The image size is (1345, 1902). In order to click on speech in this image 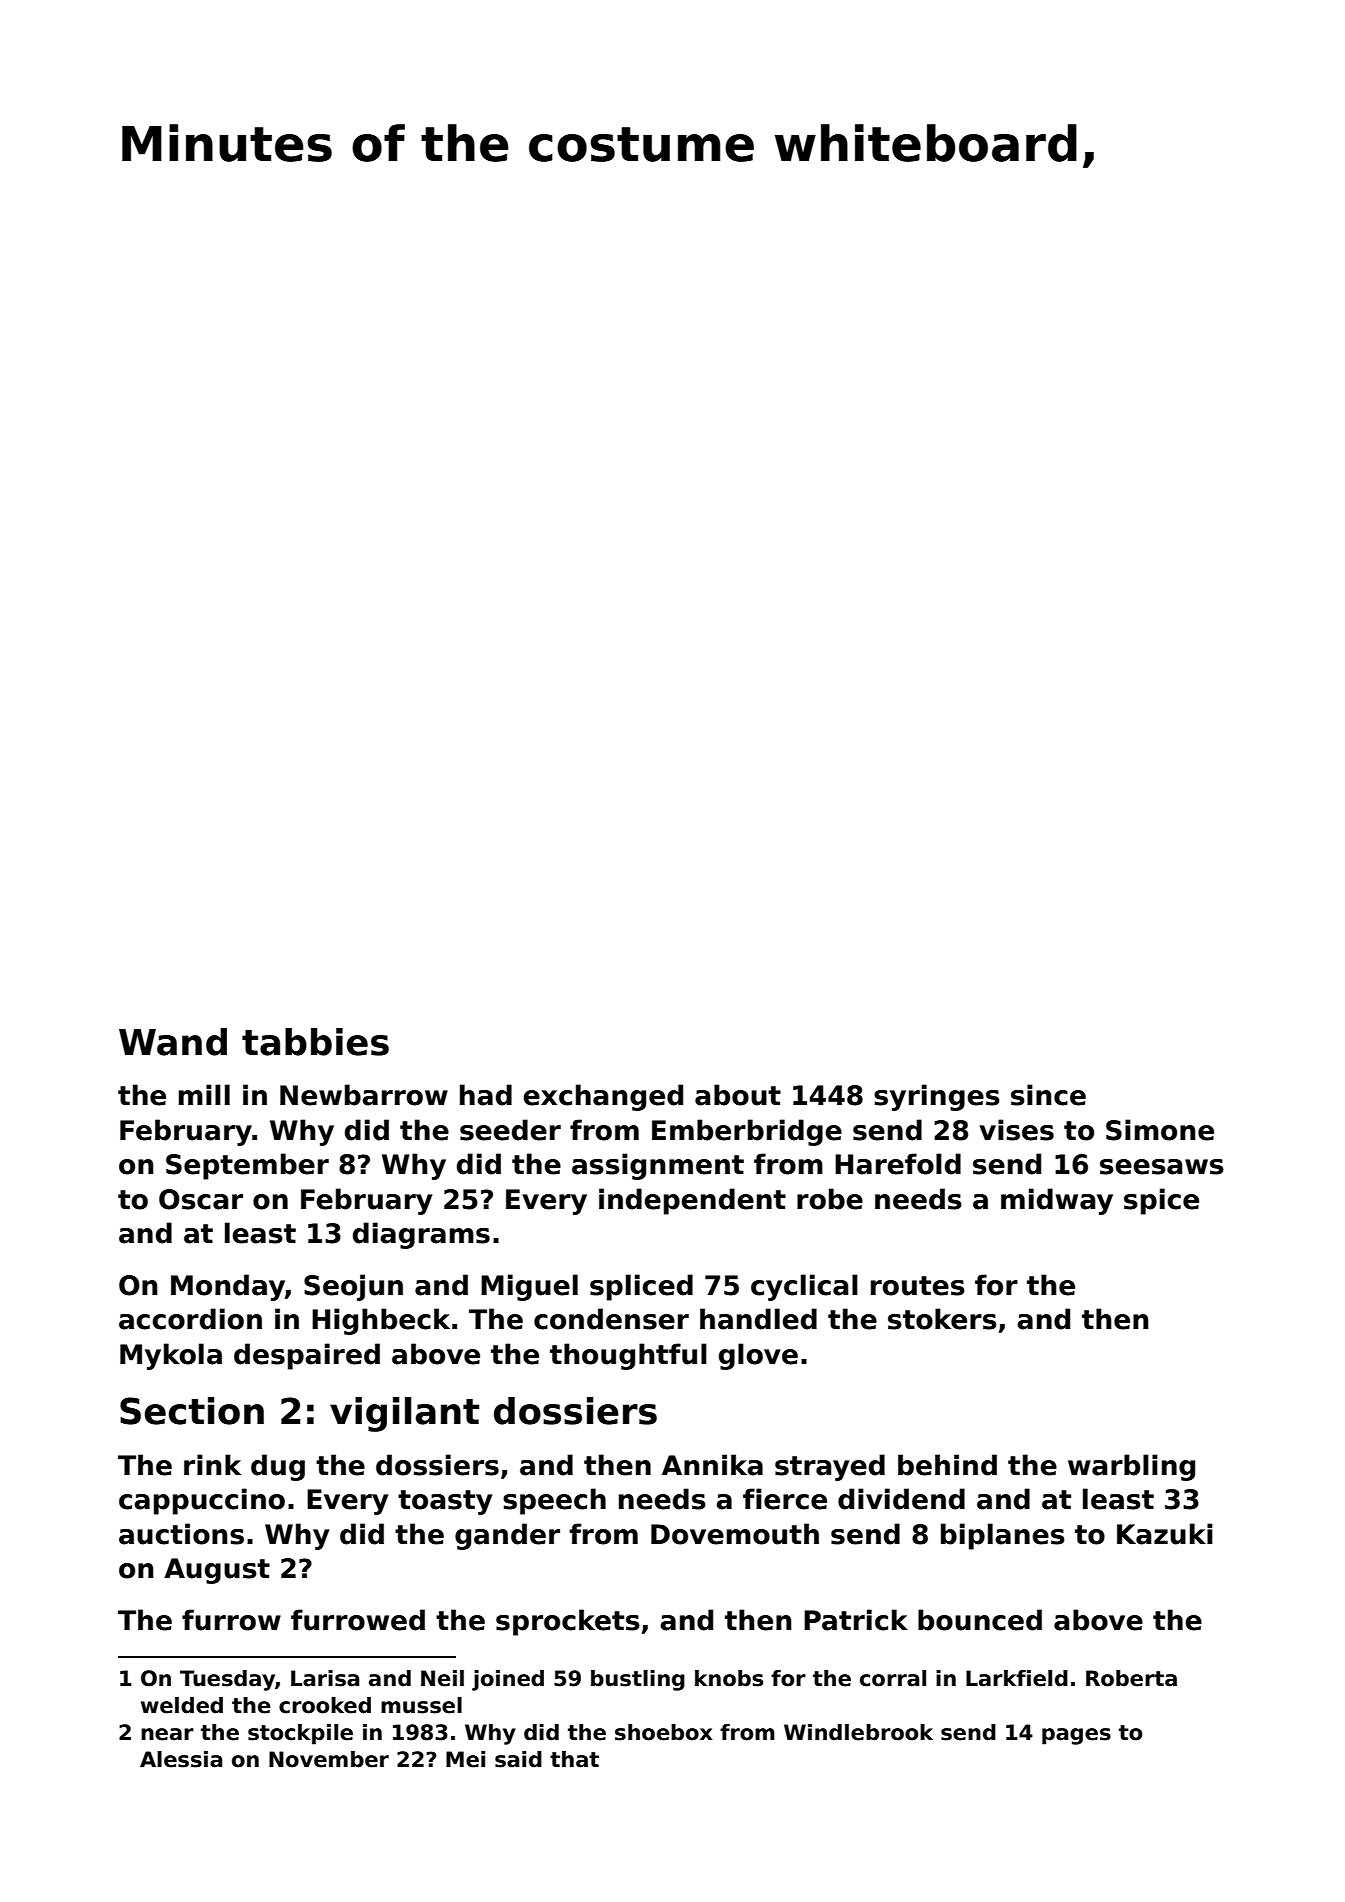, I will do `click(554, 1501)`.
